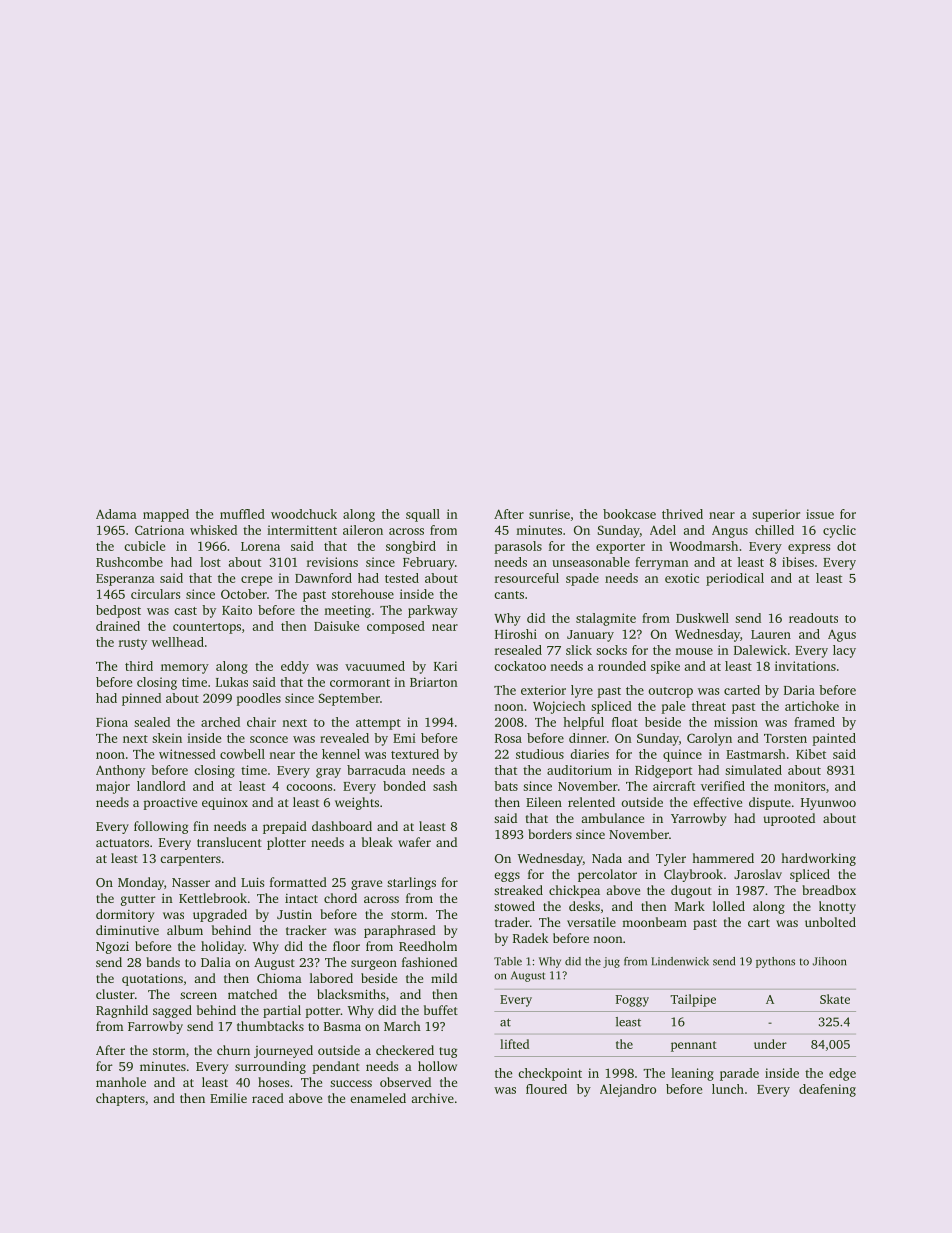 This image has width=952, height=1233. Describe the element at coordinates (518, 547) in the image. I see `parasols` at that location.
